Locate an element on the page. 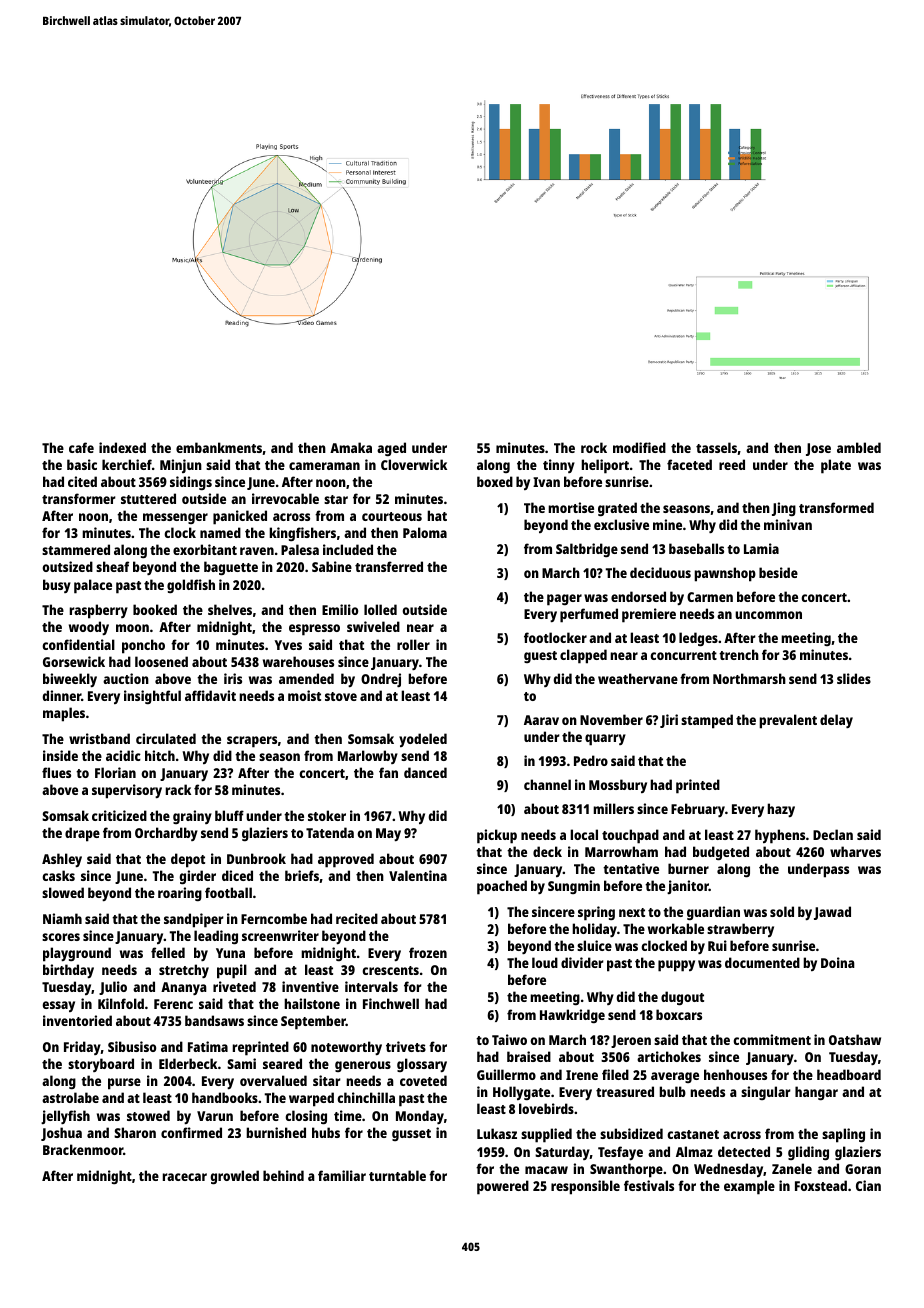  drape is located at coordinates (82, 834).
